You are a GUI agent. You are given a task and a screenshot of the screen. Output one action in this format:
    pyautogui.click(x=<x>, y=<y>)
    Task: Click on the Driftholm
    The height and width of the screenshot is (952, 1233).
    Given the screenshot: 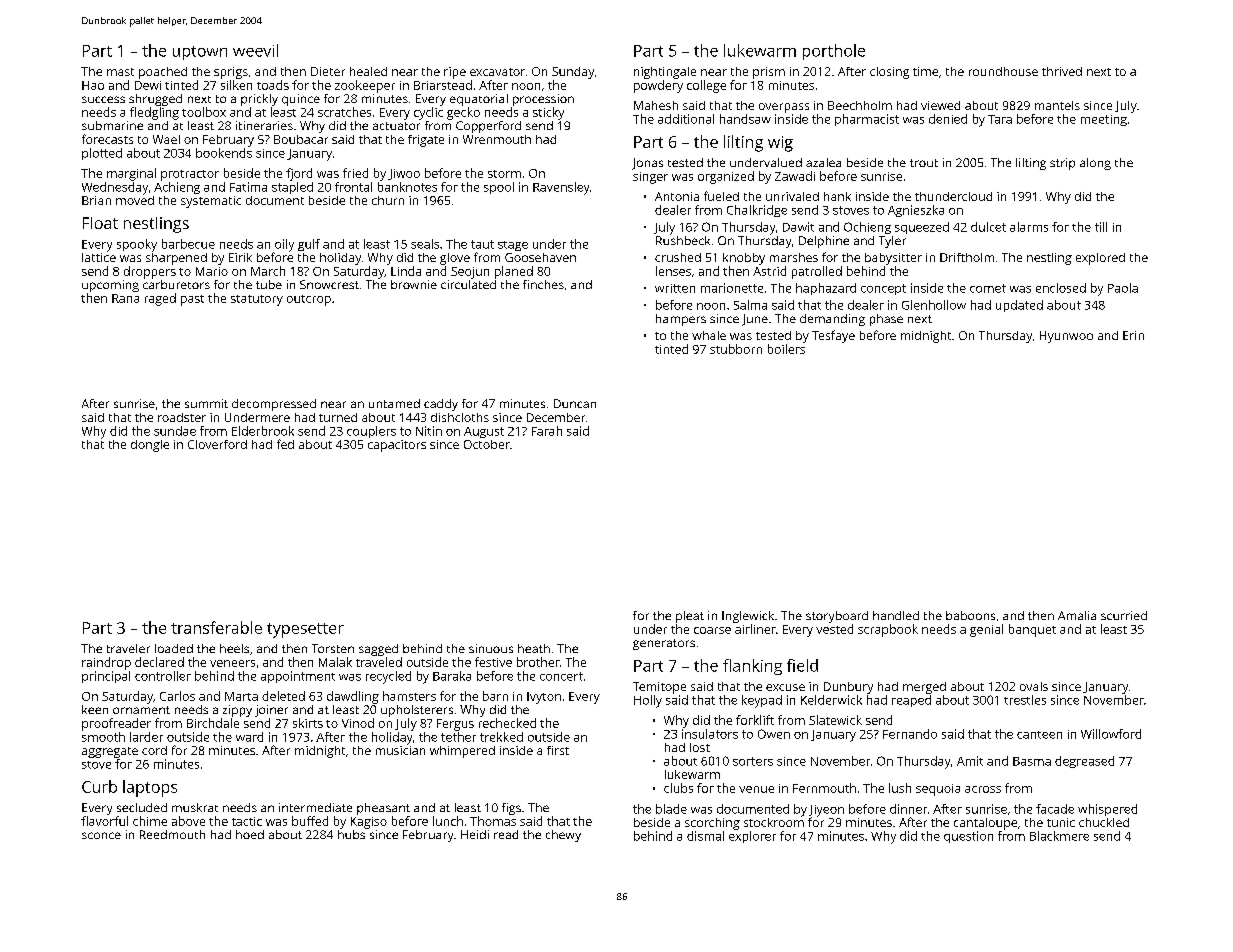 What is the action you would take?
    pyautogui.click(x=967, y=257)
